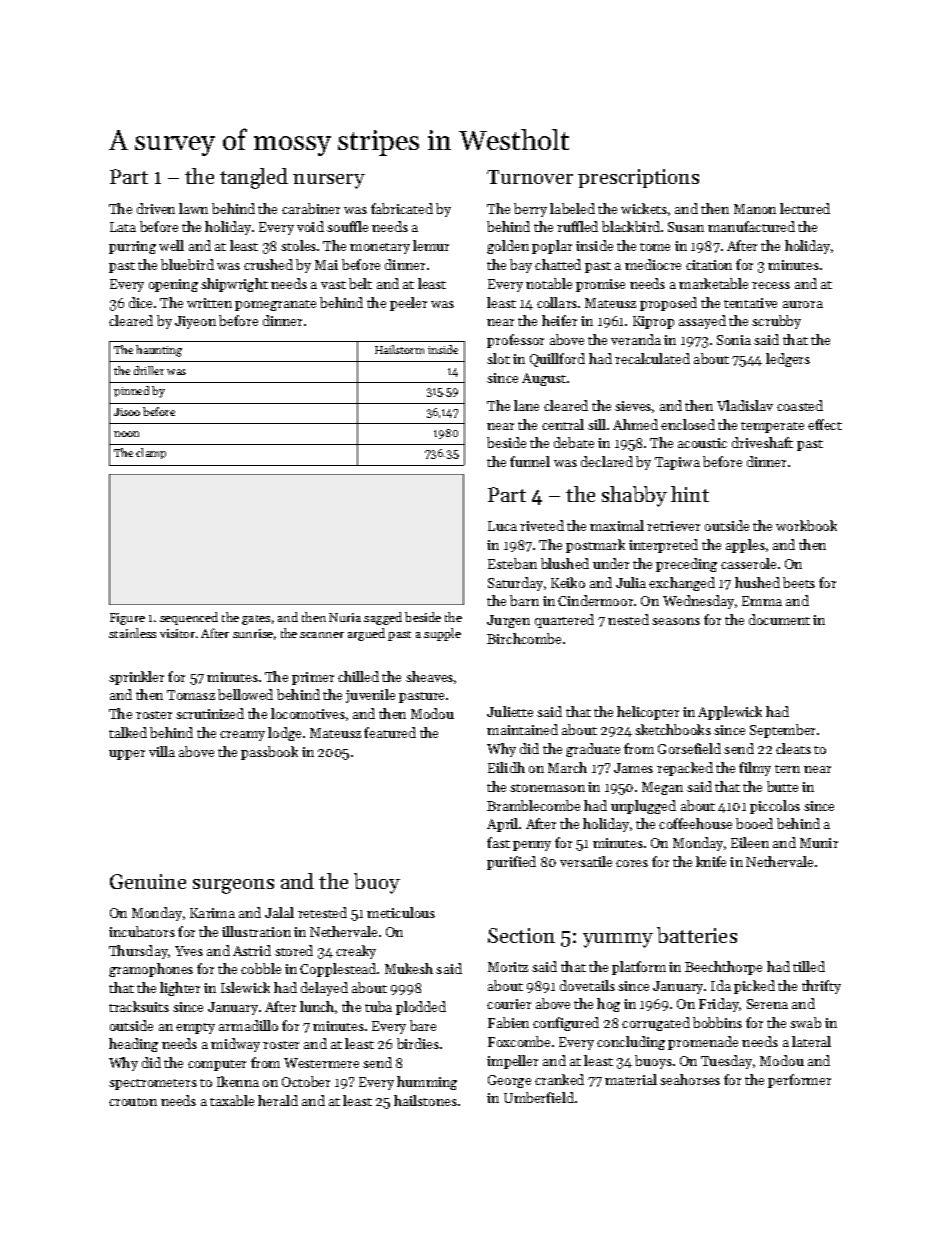  I want to click on upper, so click(127, 755).
